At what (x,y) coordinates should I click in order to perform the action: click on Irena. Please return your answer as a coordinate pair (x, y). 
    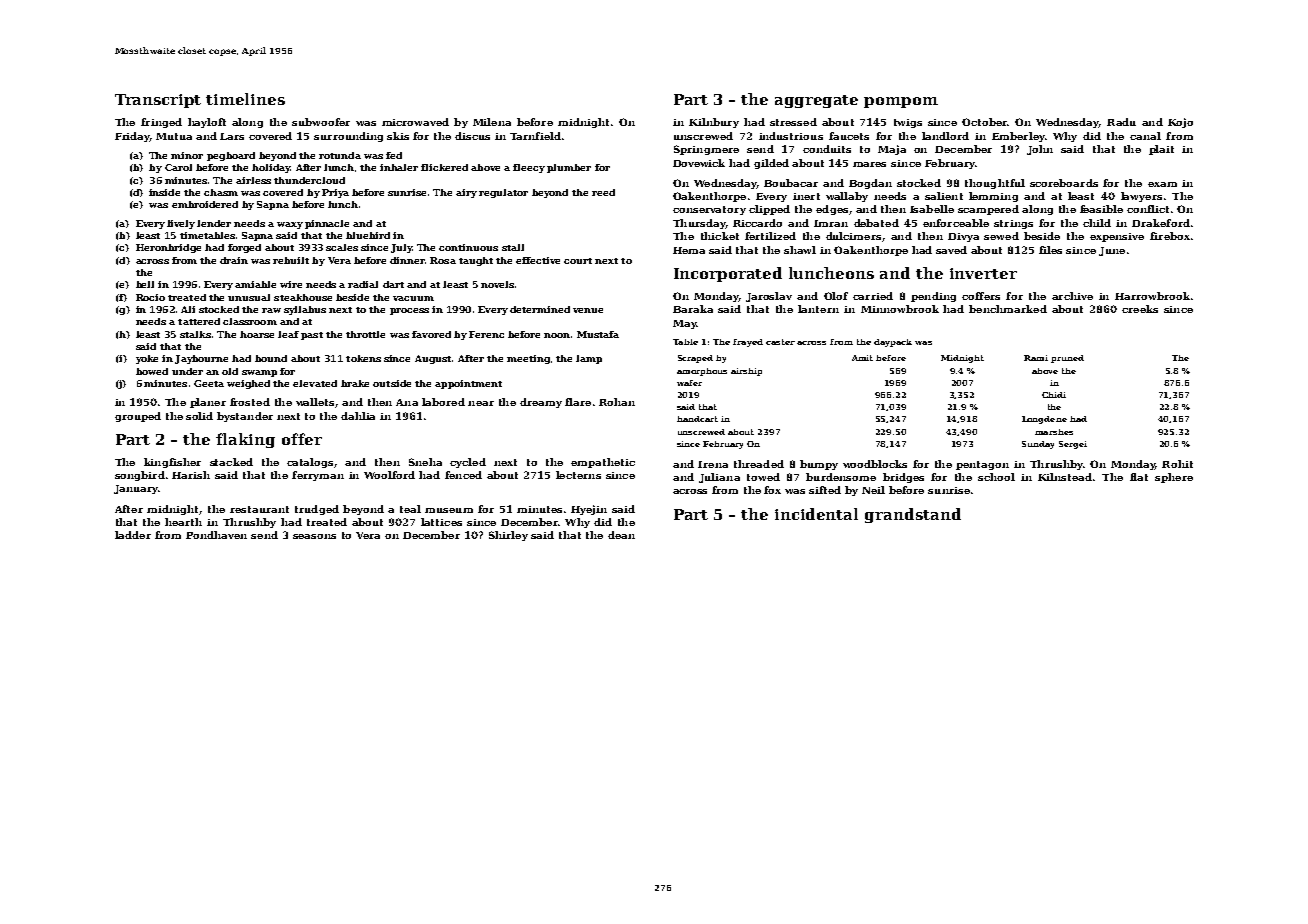
    Looking at the image, I should click on (713, 464).
